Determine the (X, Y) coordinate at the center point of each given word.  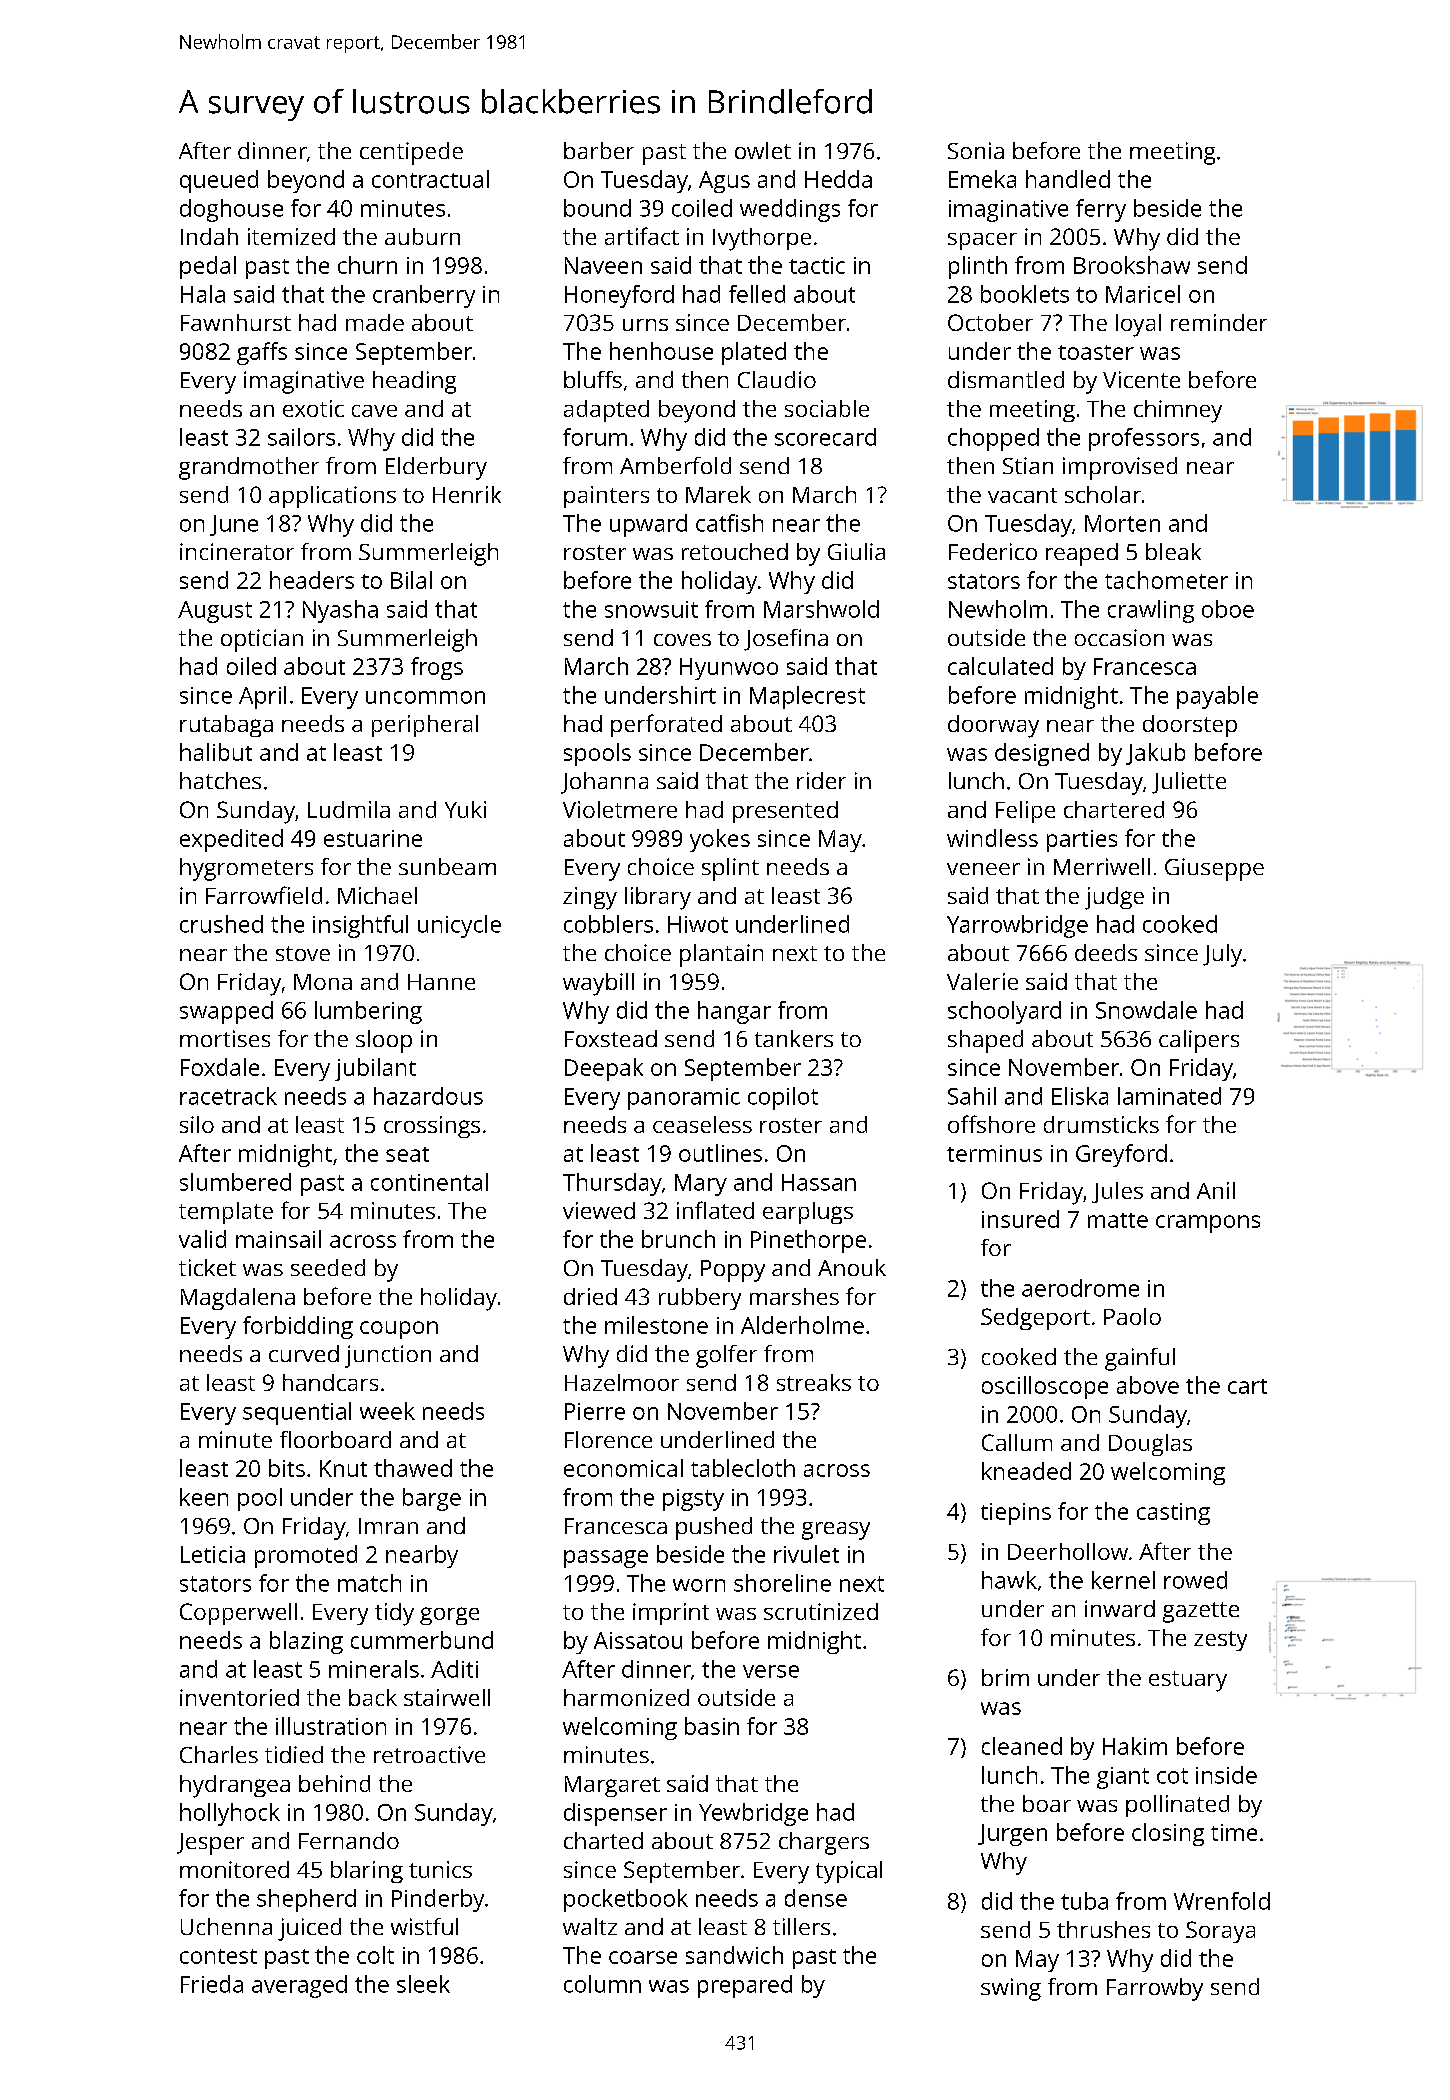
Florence (608, 1439)
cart (1247, 1386)
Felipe (1025, 812)
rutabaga (226, 726)
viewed (599, 1210)
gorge (449, 1616)
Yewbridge (753, 1814)
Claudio (777, 379)
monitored (234, 1869)
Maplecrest (807, 697)
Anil (1216, 1190)
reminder (1219, 322)
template (226, 1213)
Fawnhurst (236, 322)
